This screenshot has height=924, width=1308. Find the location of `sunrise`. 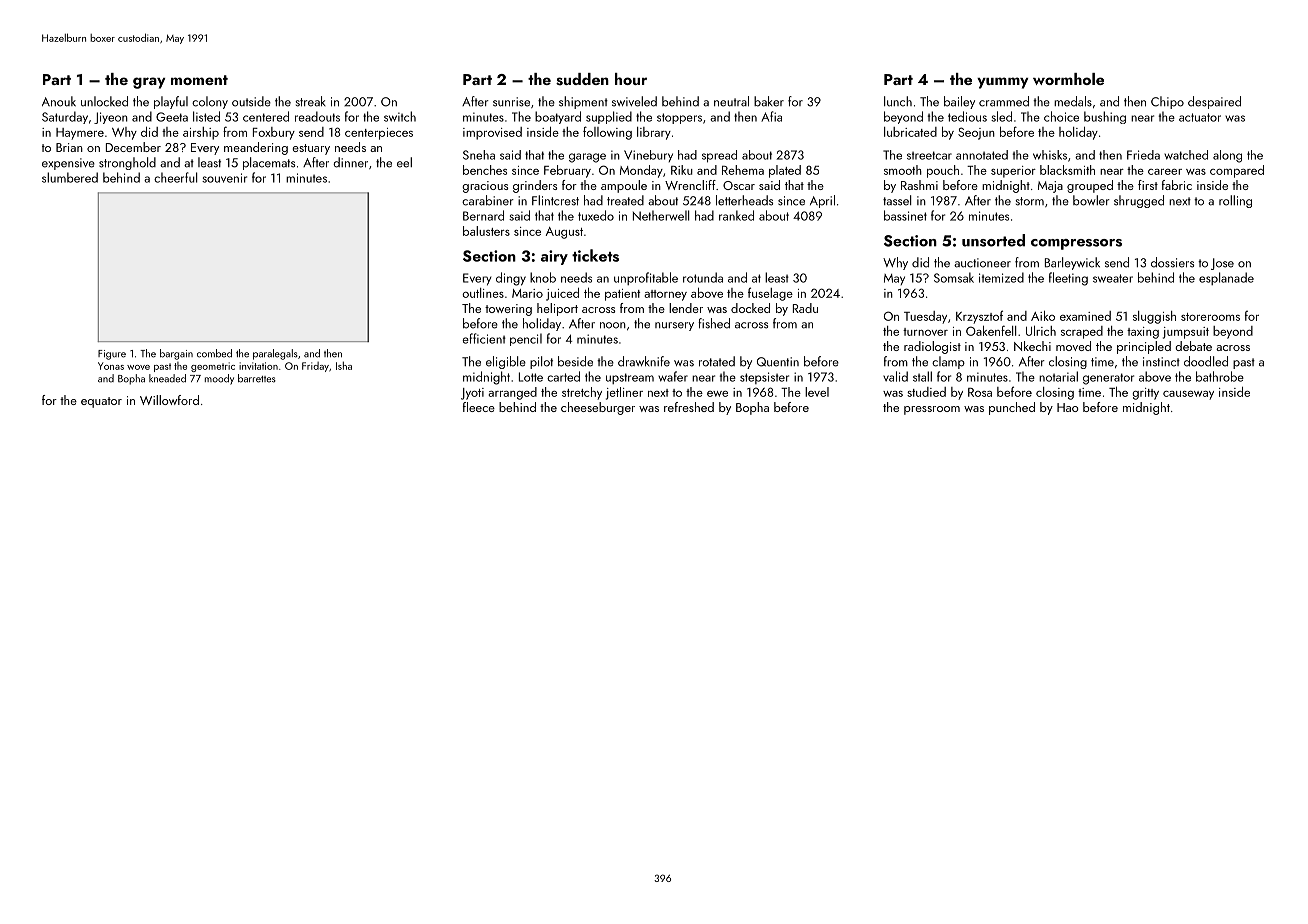

sunrise is located at coordinates (511, 102).
